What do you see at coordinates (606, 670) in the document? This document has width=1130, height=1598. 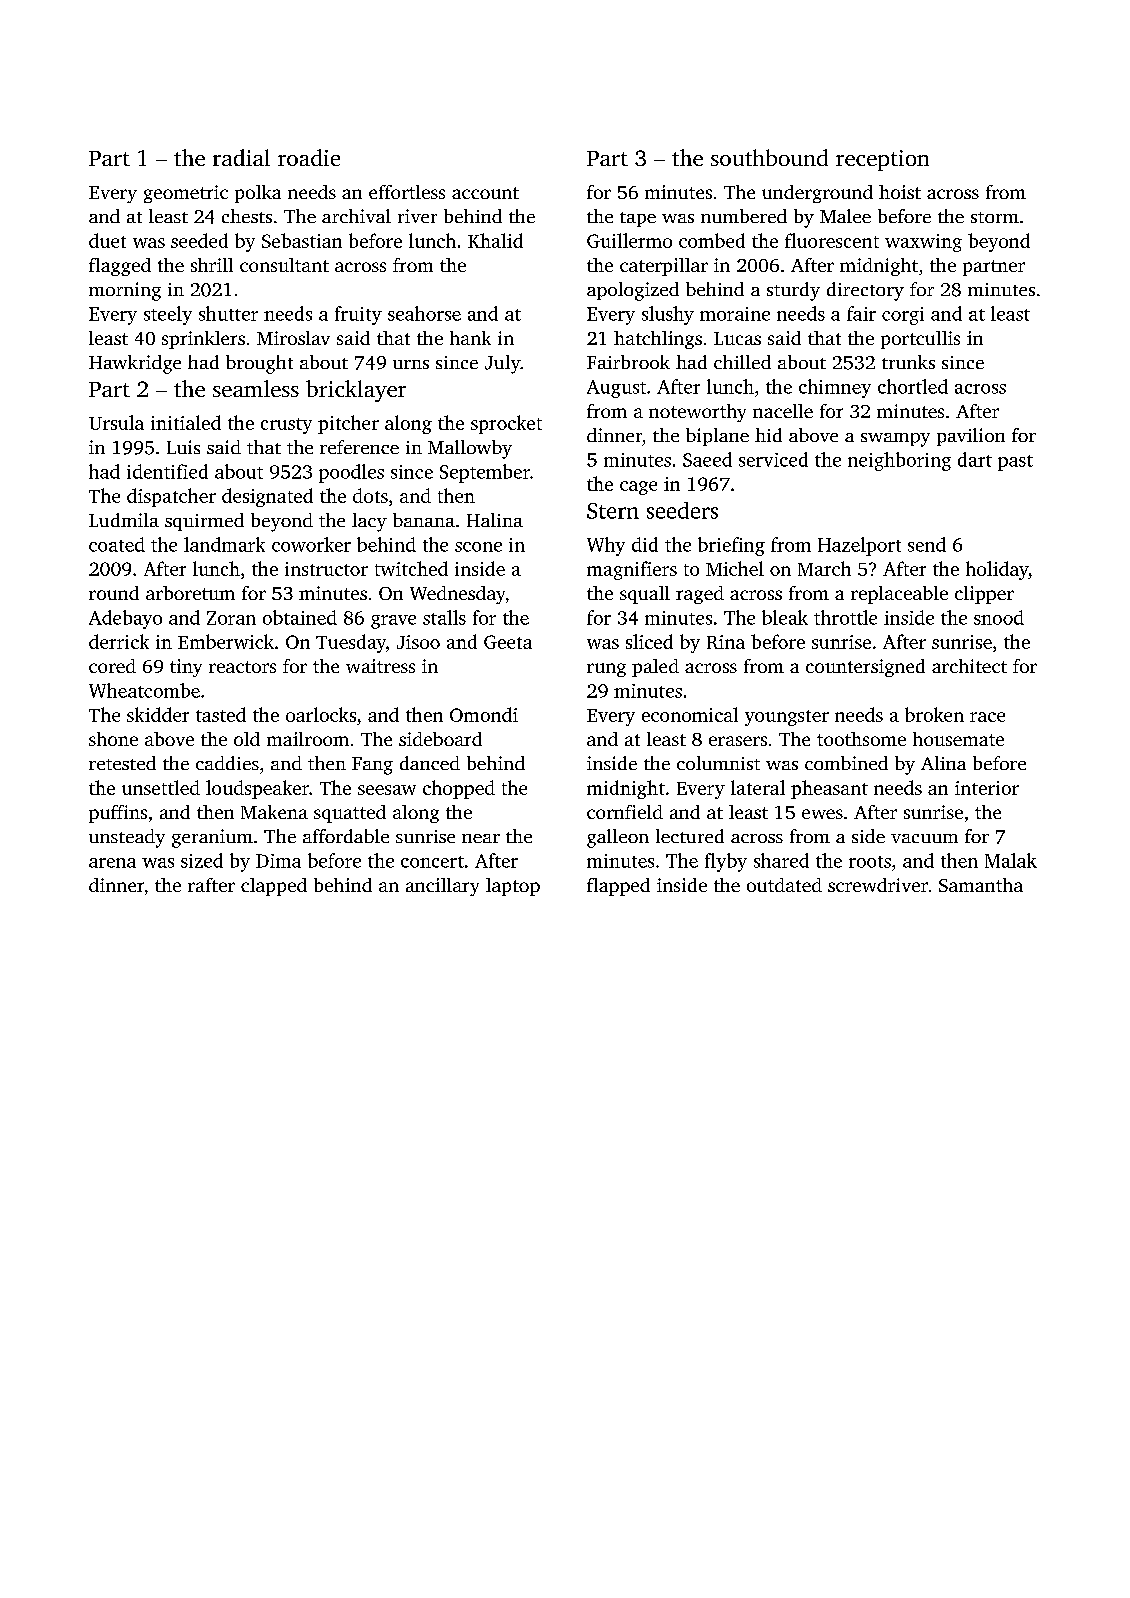 I see `rung` at bounding box center [606, 670].
